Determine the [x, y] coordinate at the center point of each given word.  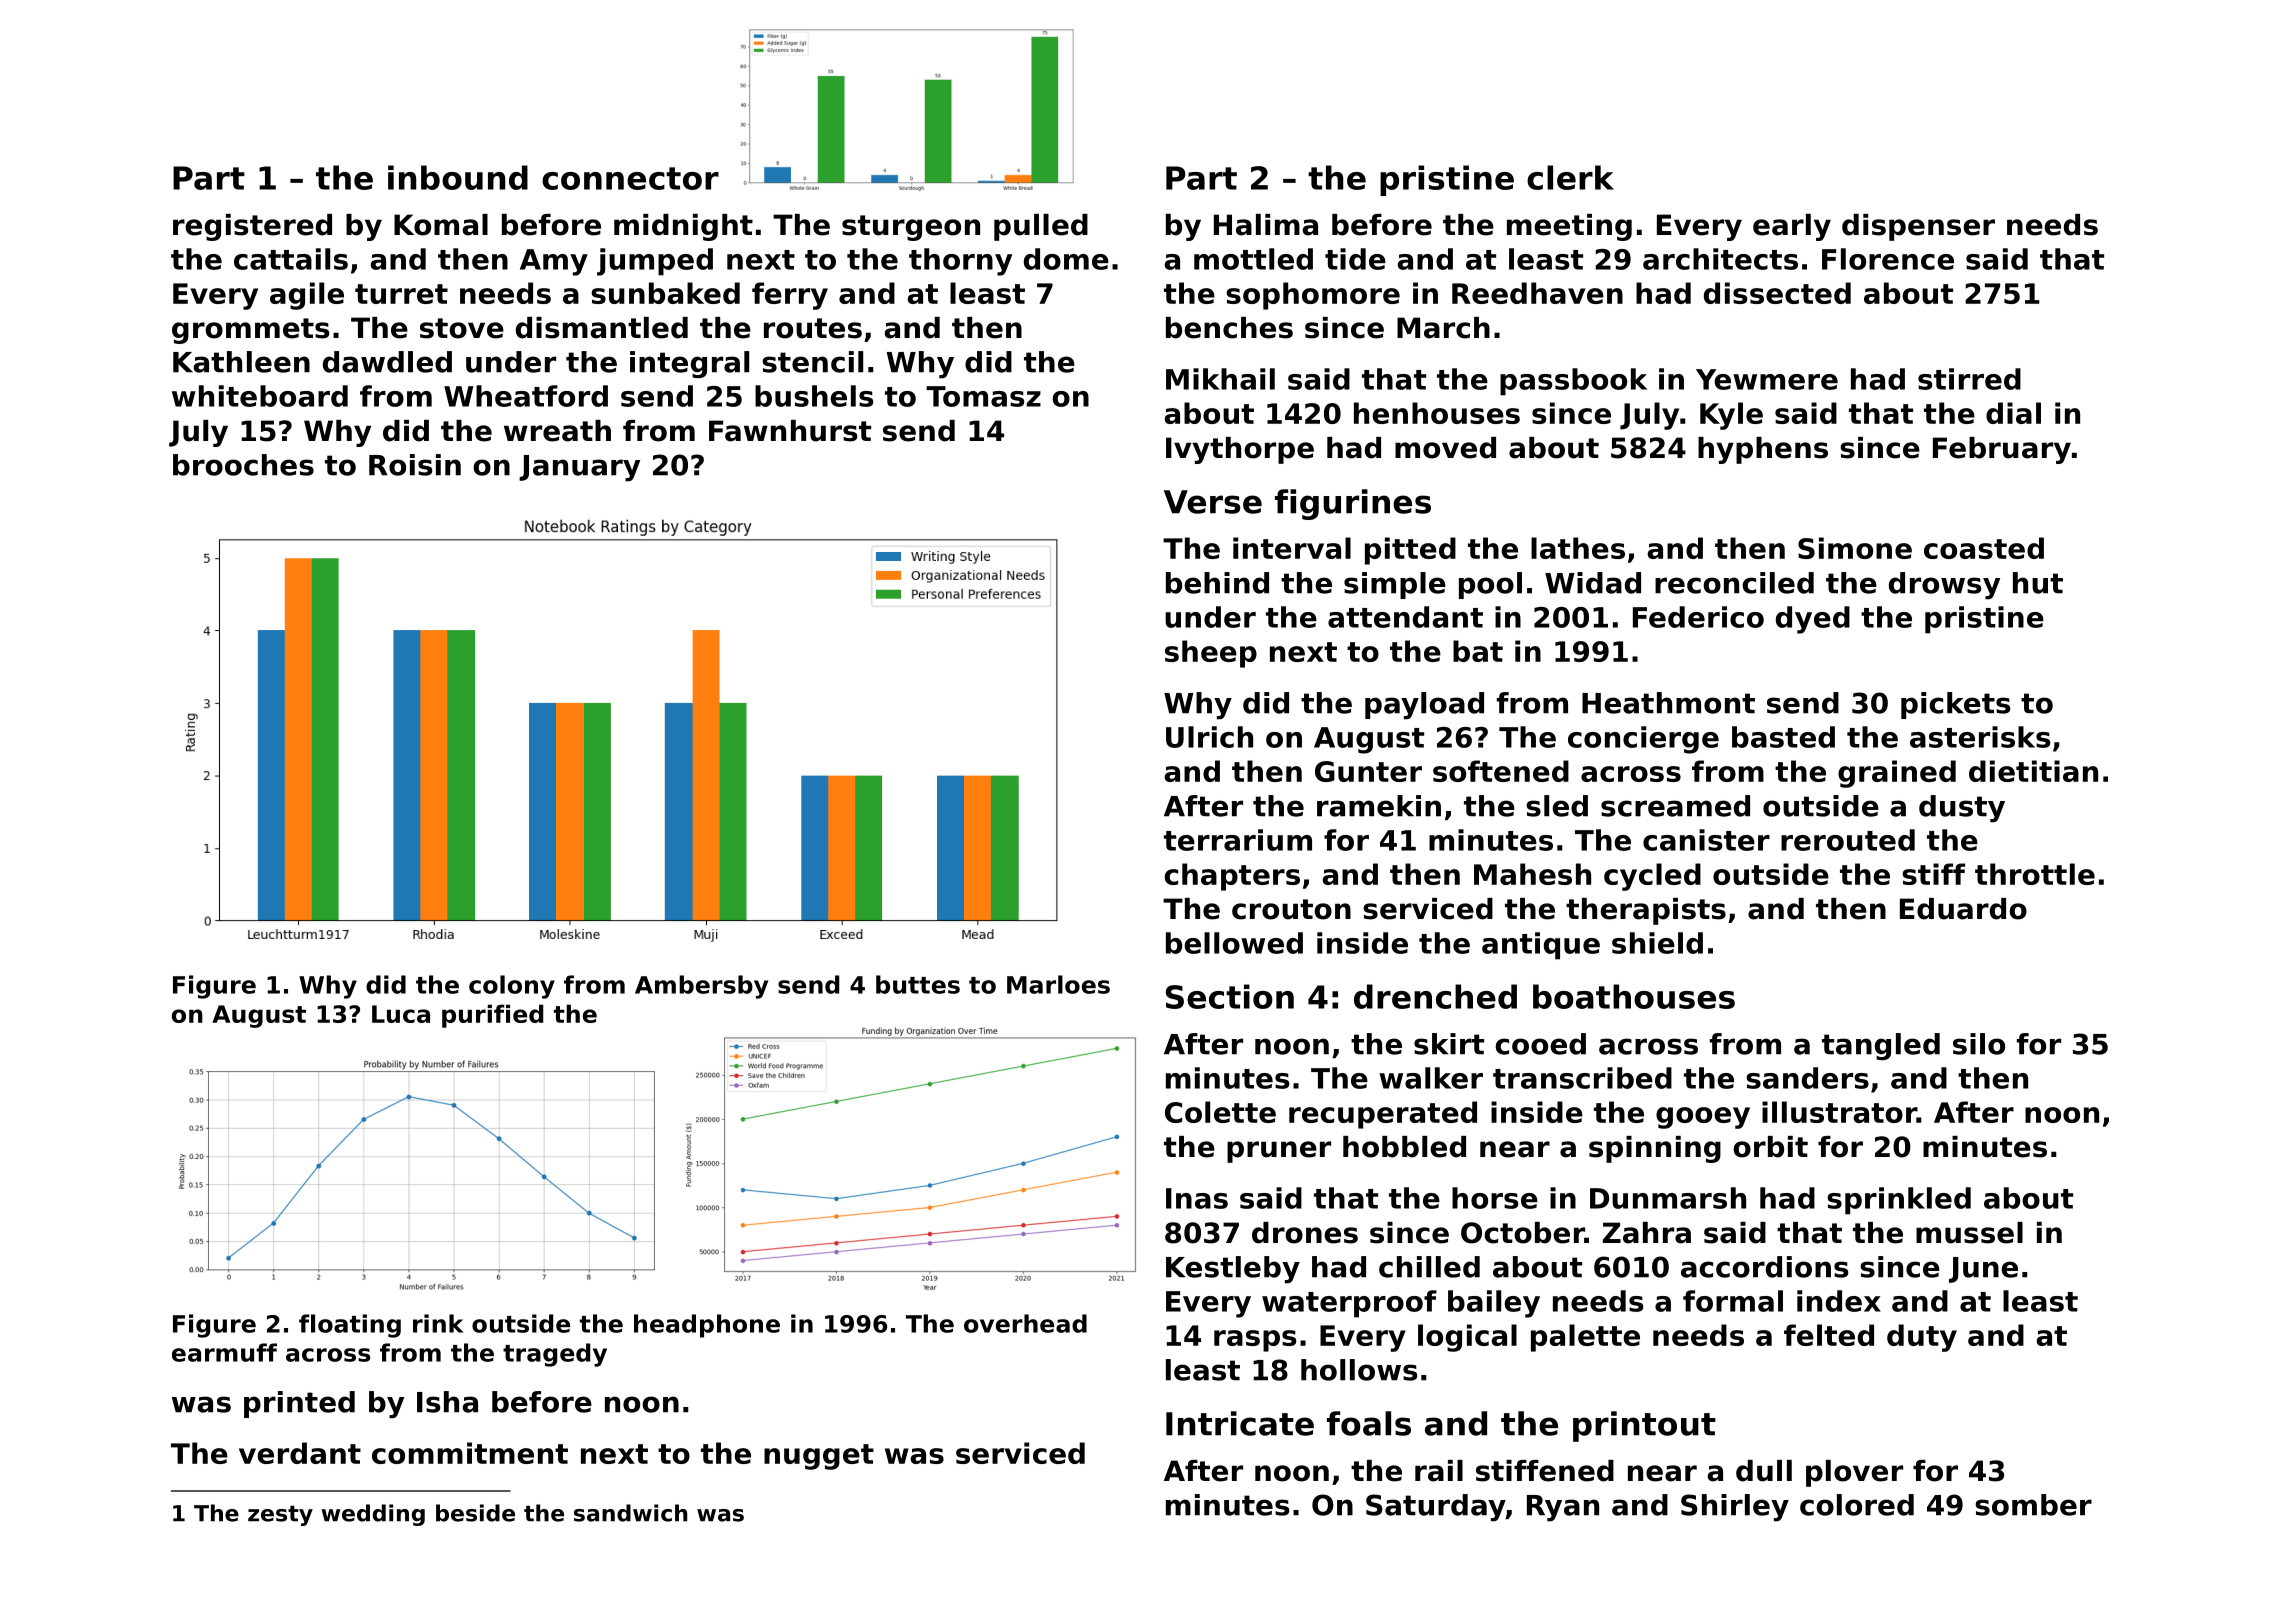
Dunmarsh [1668, 1198]
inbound [458, 177]
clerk [1570, 177]
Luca [401, 1014]
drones [1305, 1233]
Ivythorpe [1240, 450]
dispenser [1918, 227]
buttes [918, 984]
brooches [243, 465]
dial [2013, 413]
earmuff [224, 1352]
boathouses [1634, 996]
